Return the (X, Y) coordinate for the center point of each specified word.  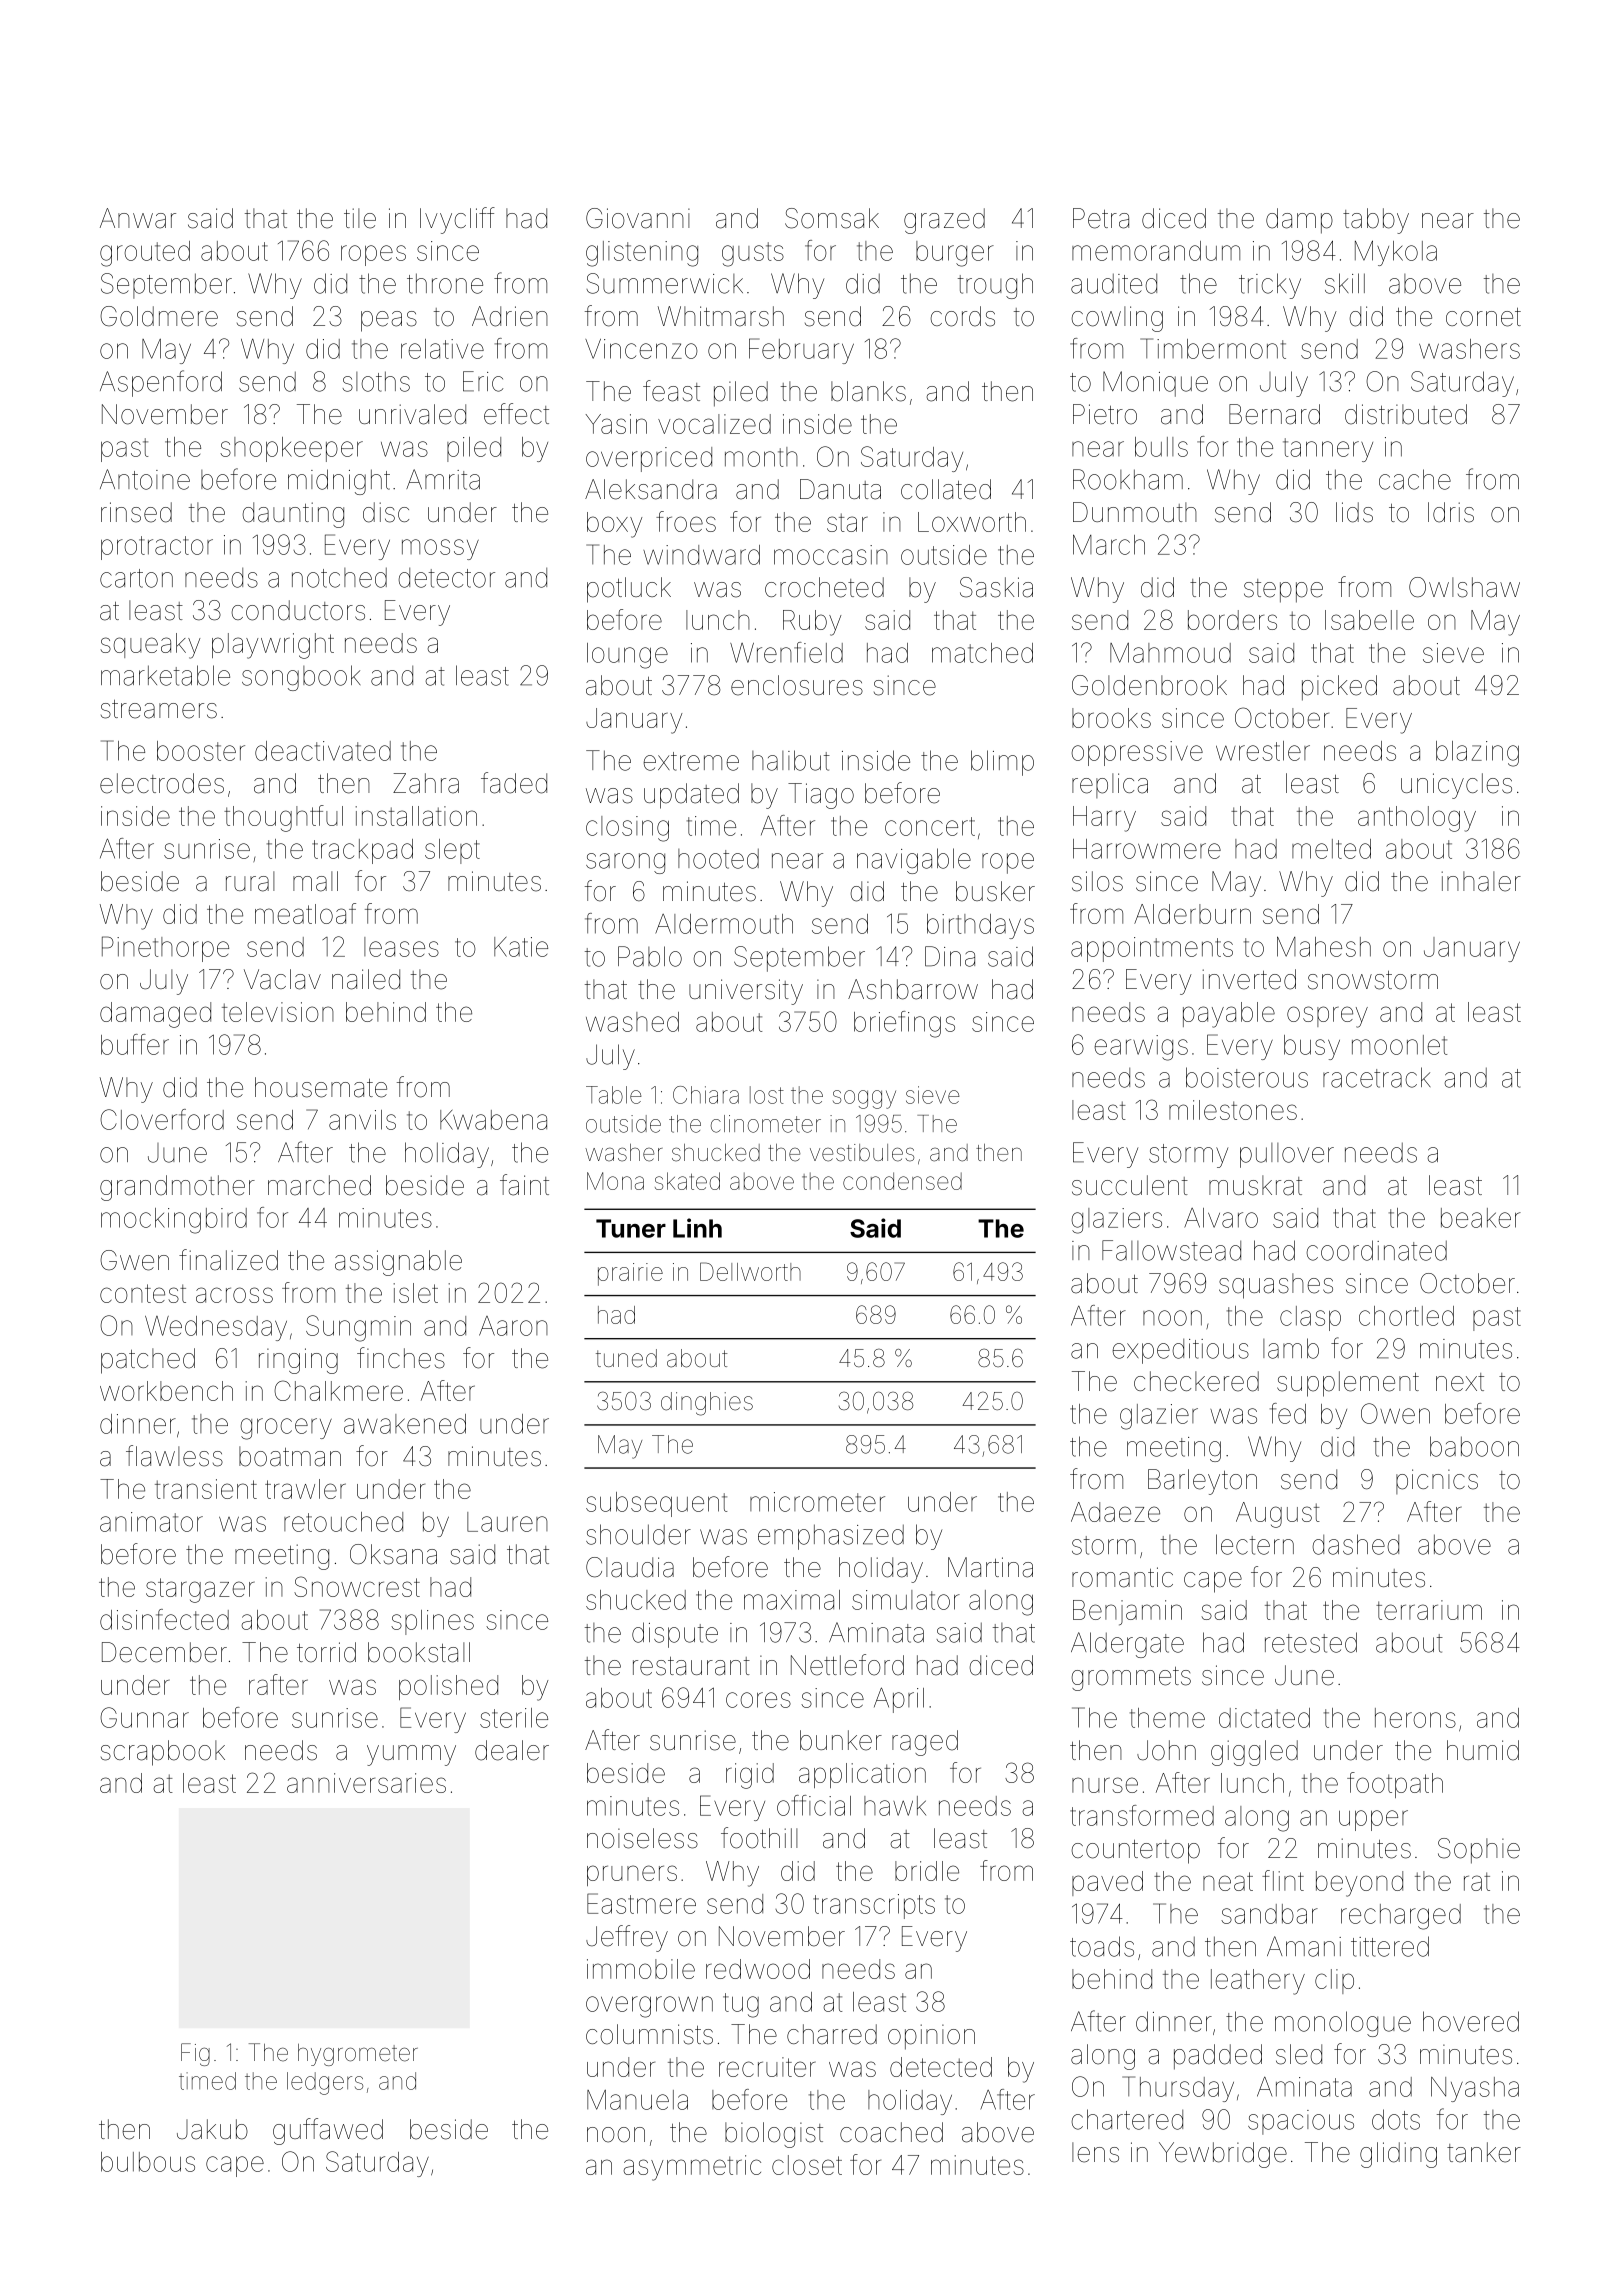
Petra (1101, 218)
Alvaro (1221, 1218)
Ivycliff (457, 220)
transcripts (874, 1906)
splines (432, 1622)
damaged (155, 1015)
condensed (902, 1181)
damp (1299, 221)
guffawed (328, 2131)
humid (1483, 1750)
